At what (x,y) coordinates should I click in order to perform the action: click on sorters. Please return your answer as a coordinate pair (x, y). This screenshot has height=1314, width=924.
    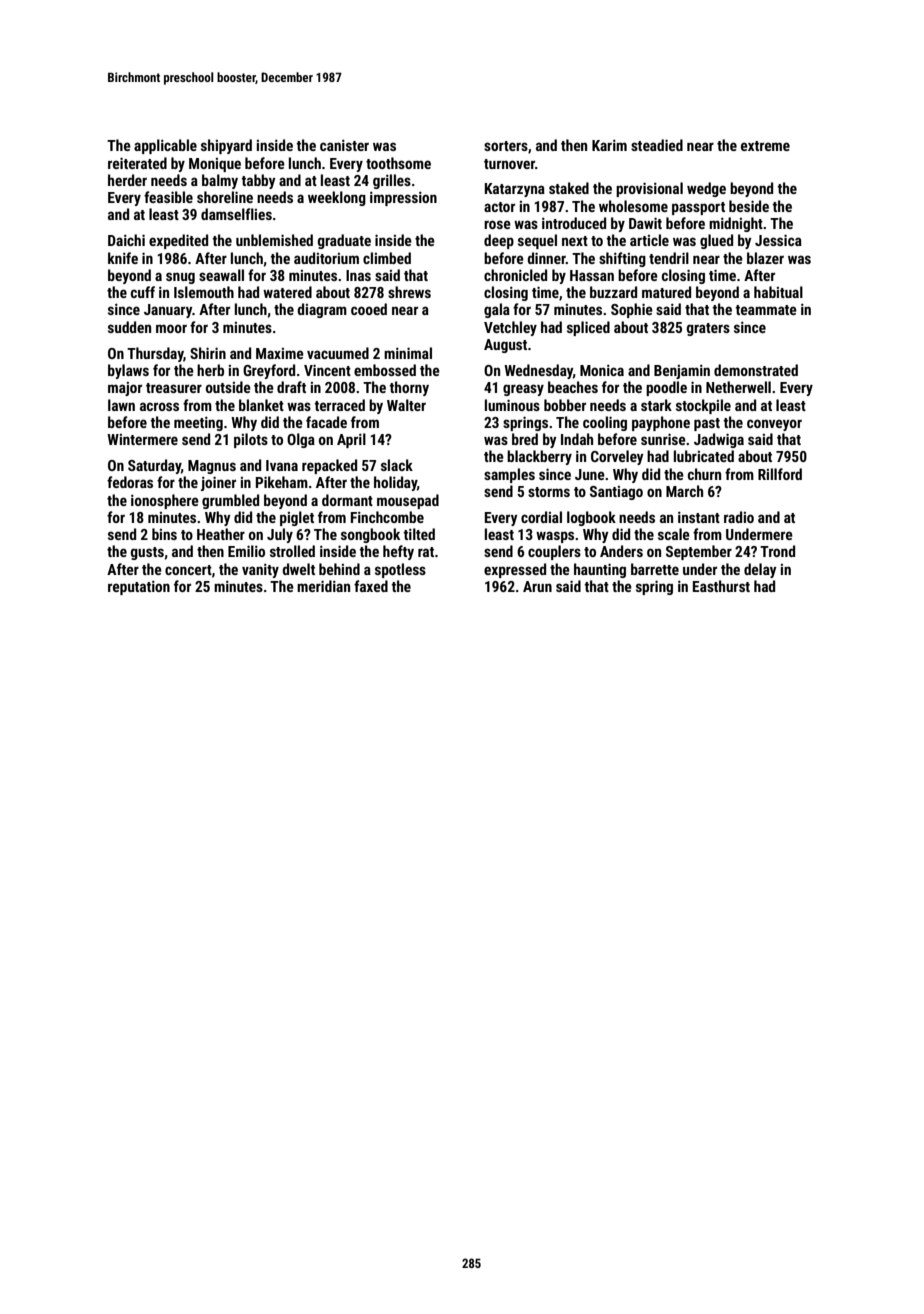
    Looking at the image, I should click on (506, 146).
